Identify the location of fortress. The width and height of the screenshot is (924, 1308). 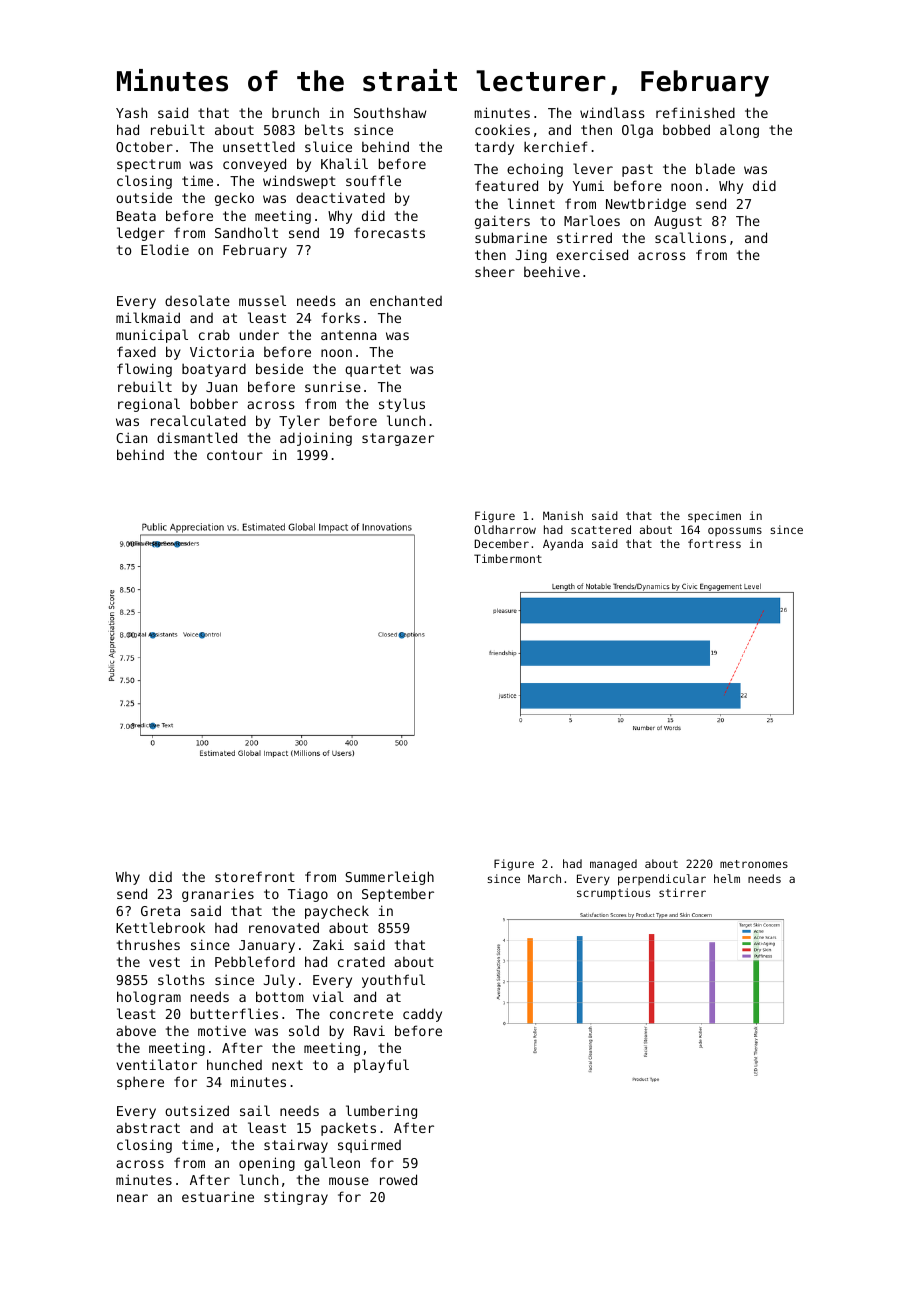
(714, 543).
